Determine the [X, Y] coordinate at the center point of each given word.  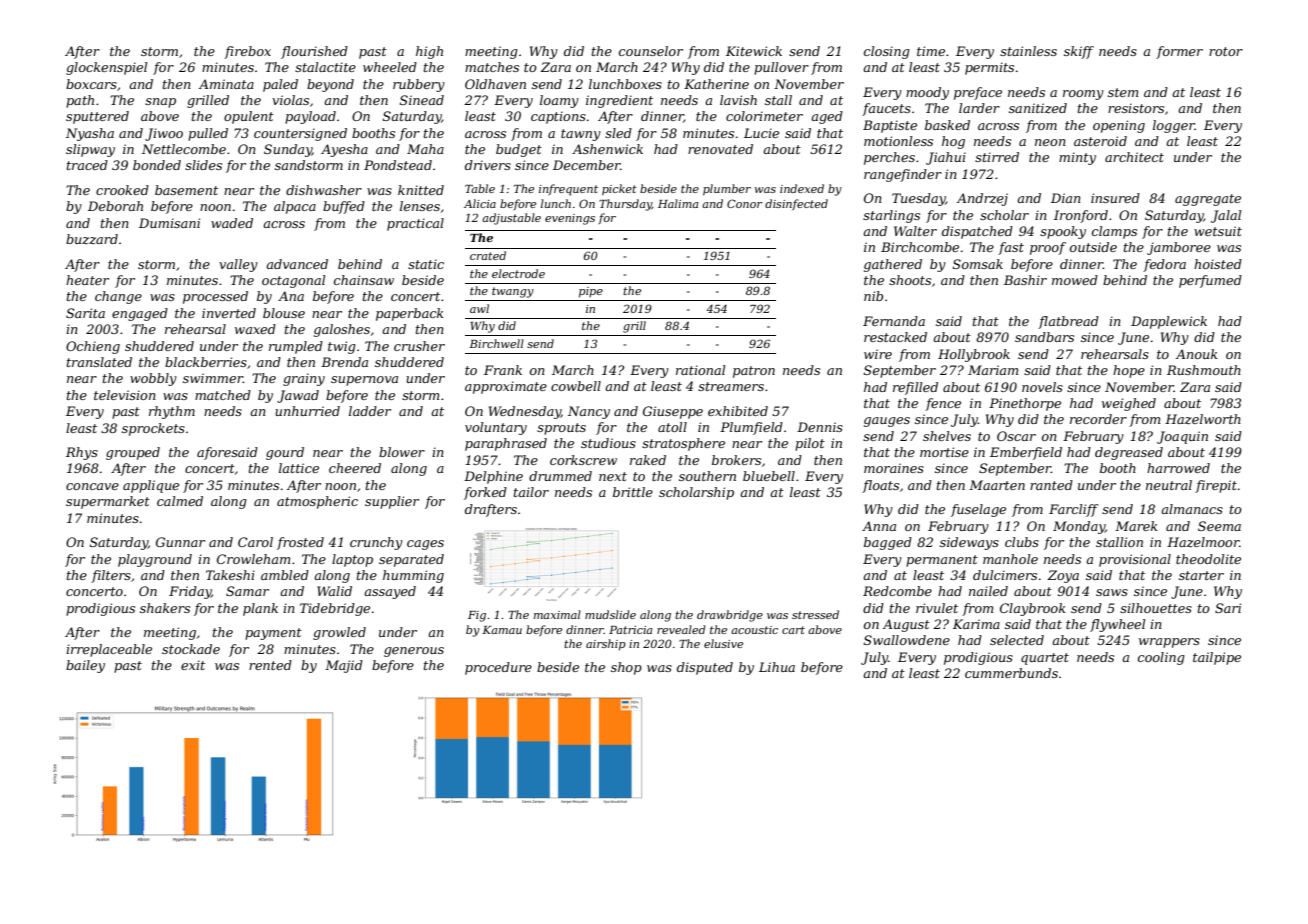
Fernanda [894, 321]
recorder [1098, 419]
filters [111, 576]
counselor [651, 51]
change [118, 297]
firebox [247, 52]
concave [92, 486]
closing [887, 52]
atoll [672, 427]
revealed [681, 629]
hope [1129, 371]
